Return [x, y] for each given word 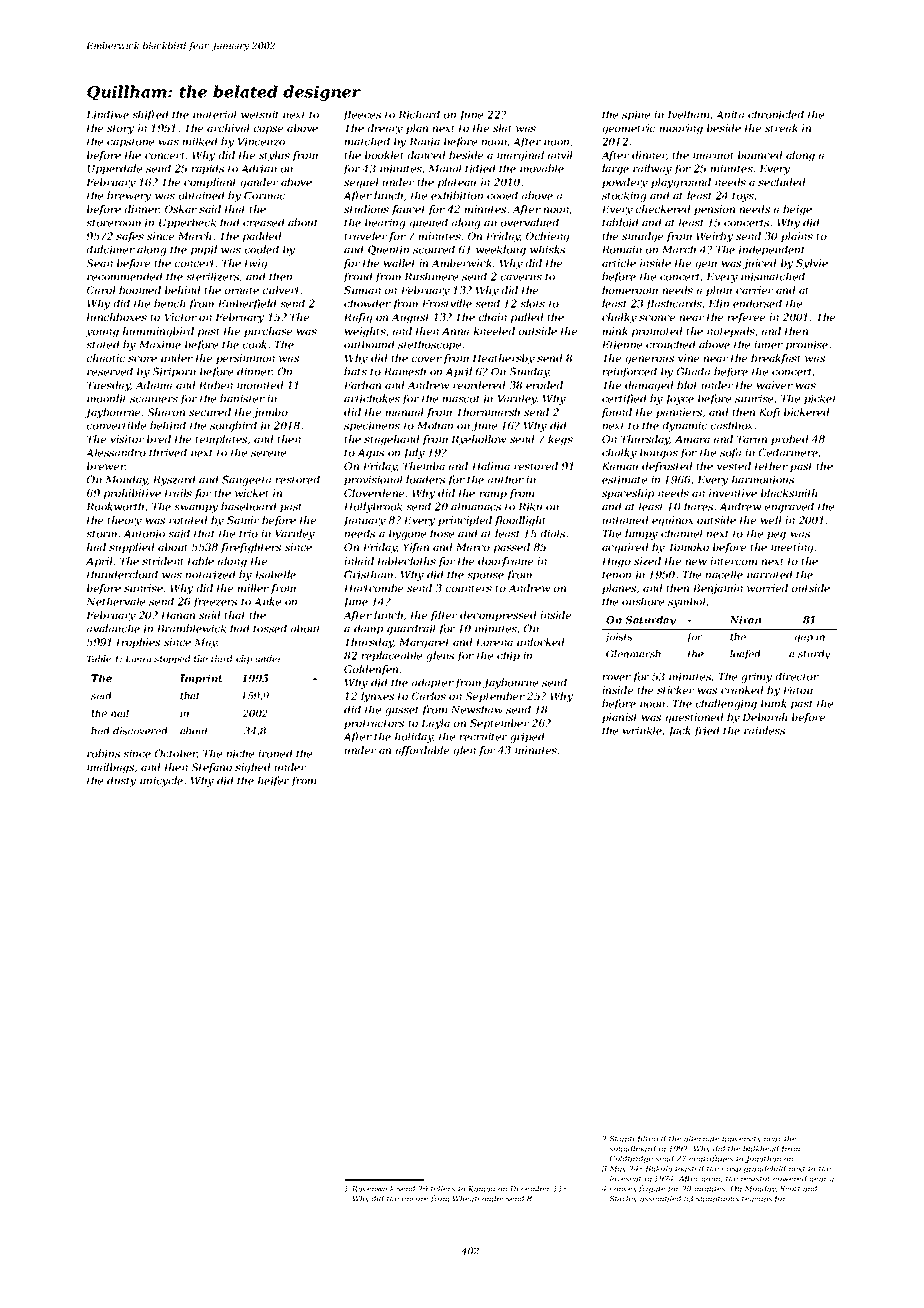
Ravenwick [373, 1188]
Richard [419, 114]
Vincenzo [261, 142]
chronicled [776, 114]
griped [527, 737]
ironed [275, 753]
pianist [619, 718]
